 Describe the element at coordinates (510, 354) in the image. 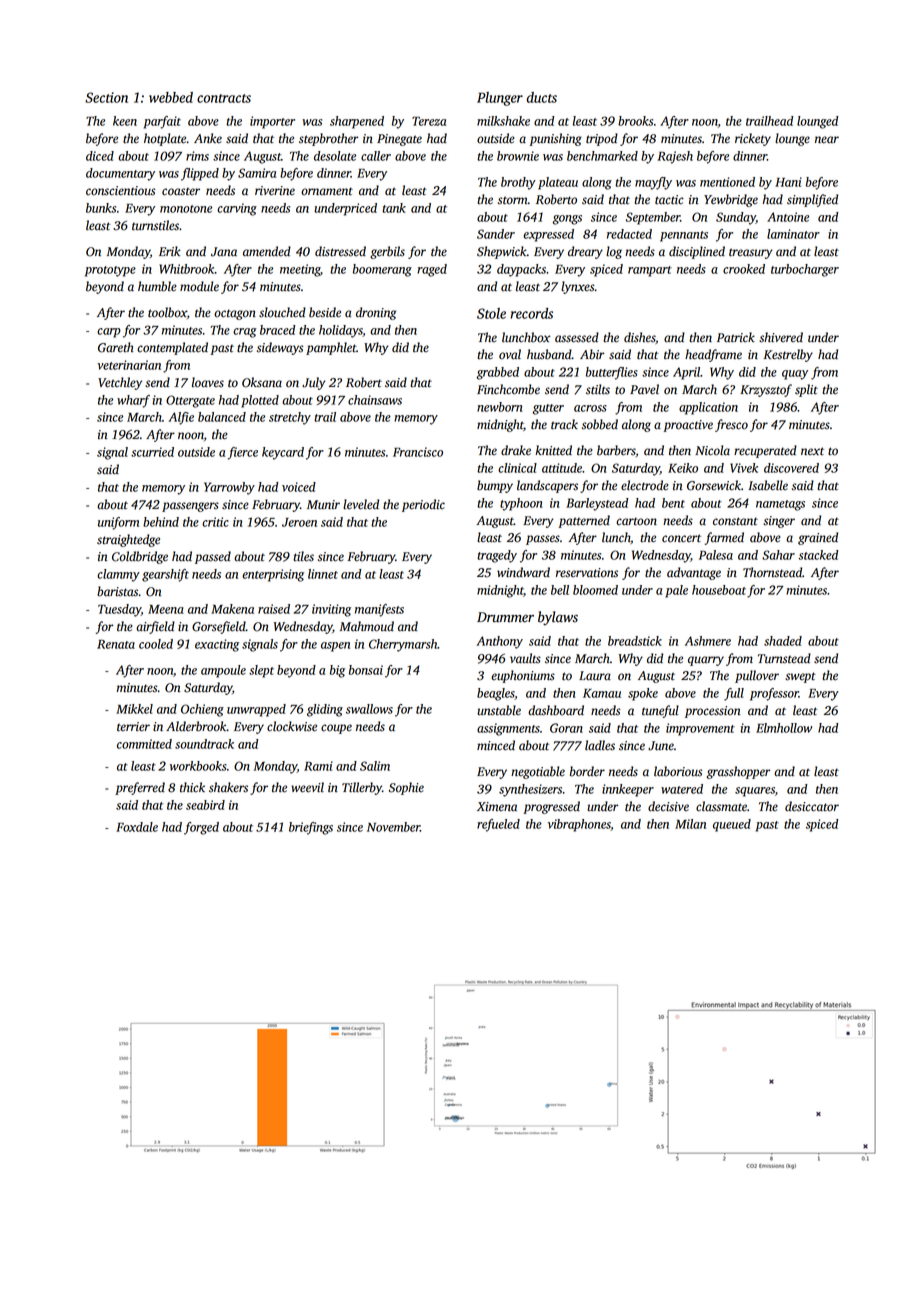

I see `oval` at that location.
